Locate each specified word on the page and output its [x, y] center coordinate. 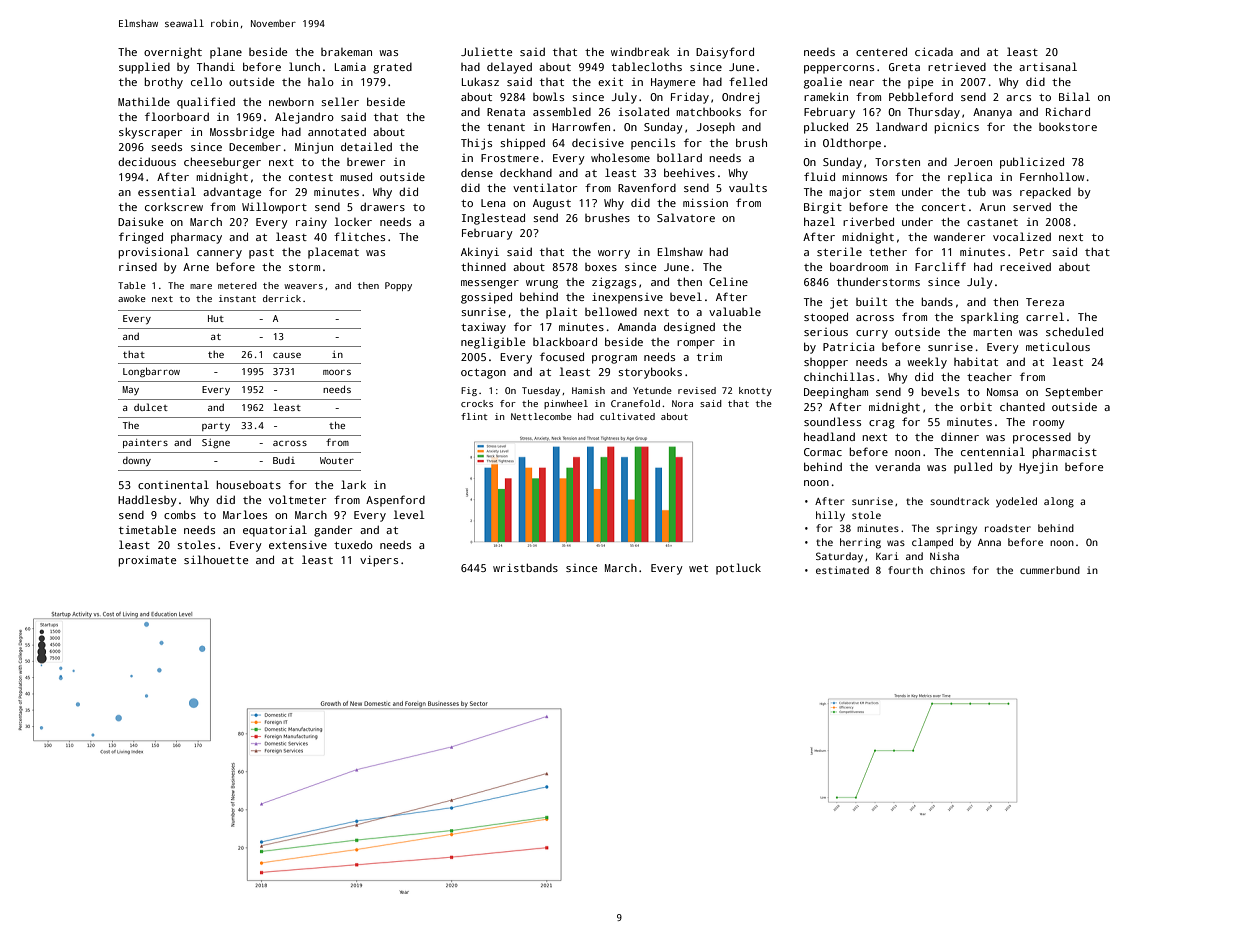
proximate [147, 561]
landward [901, 126]
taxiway [483, 328]
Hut [216, 318]
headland [829, 436]
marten [992, 332]
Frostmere [510, 158]
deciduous [147, 161]
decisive [598, 143]
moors [337, 372]
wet [698, 568]
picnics [956, 128]
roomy [1049, 424]
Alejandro [304, 118]
